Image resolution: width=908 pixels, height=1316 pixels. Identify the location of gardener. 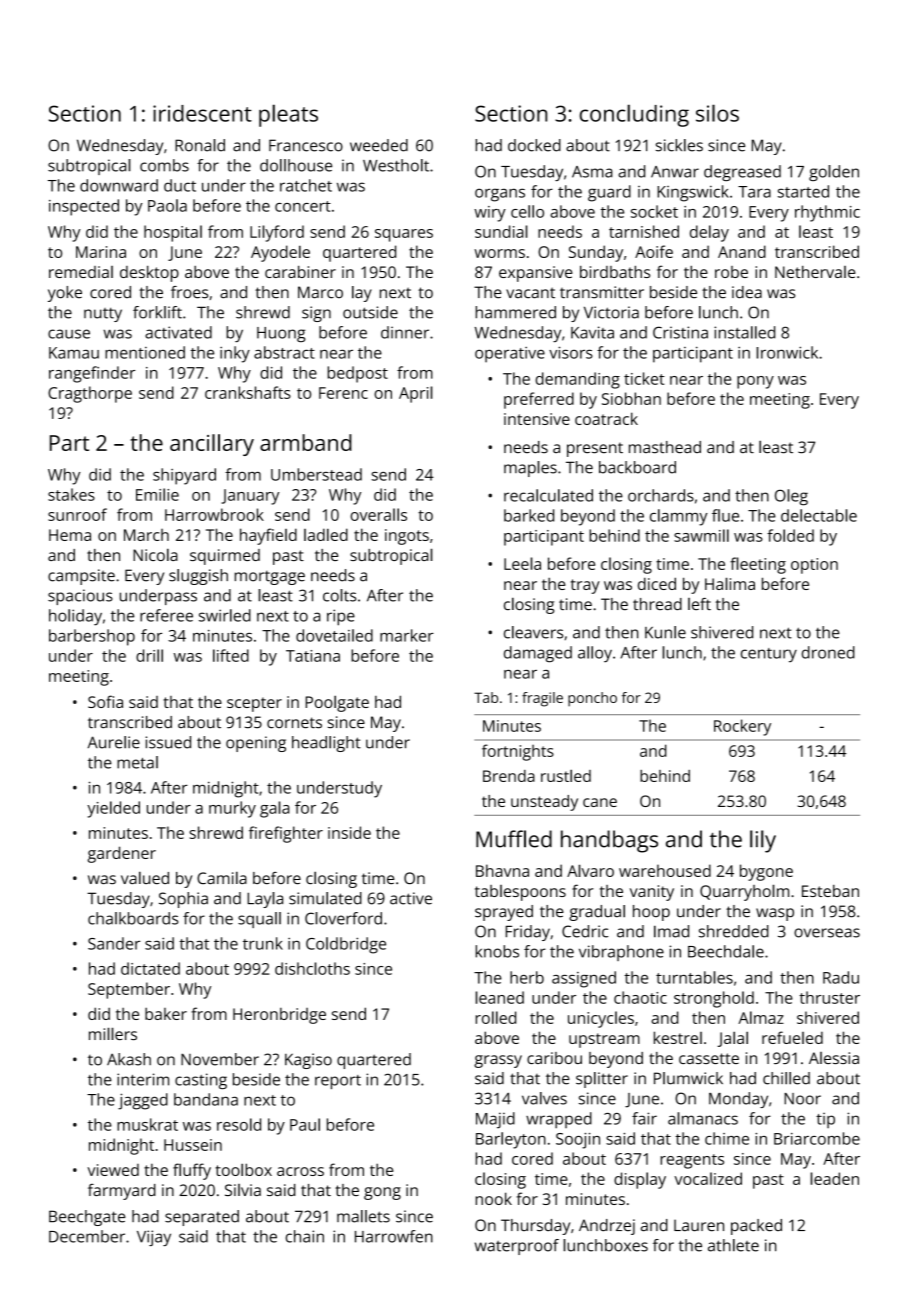
(122, 854).
